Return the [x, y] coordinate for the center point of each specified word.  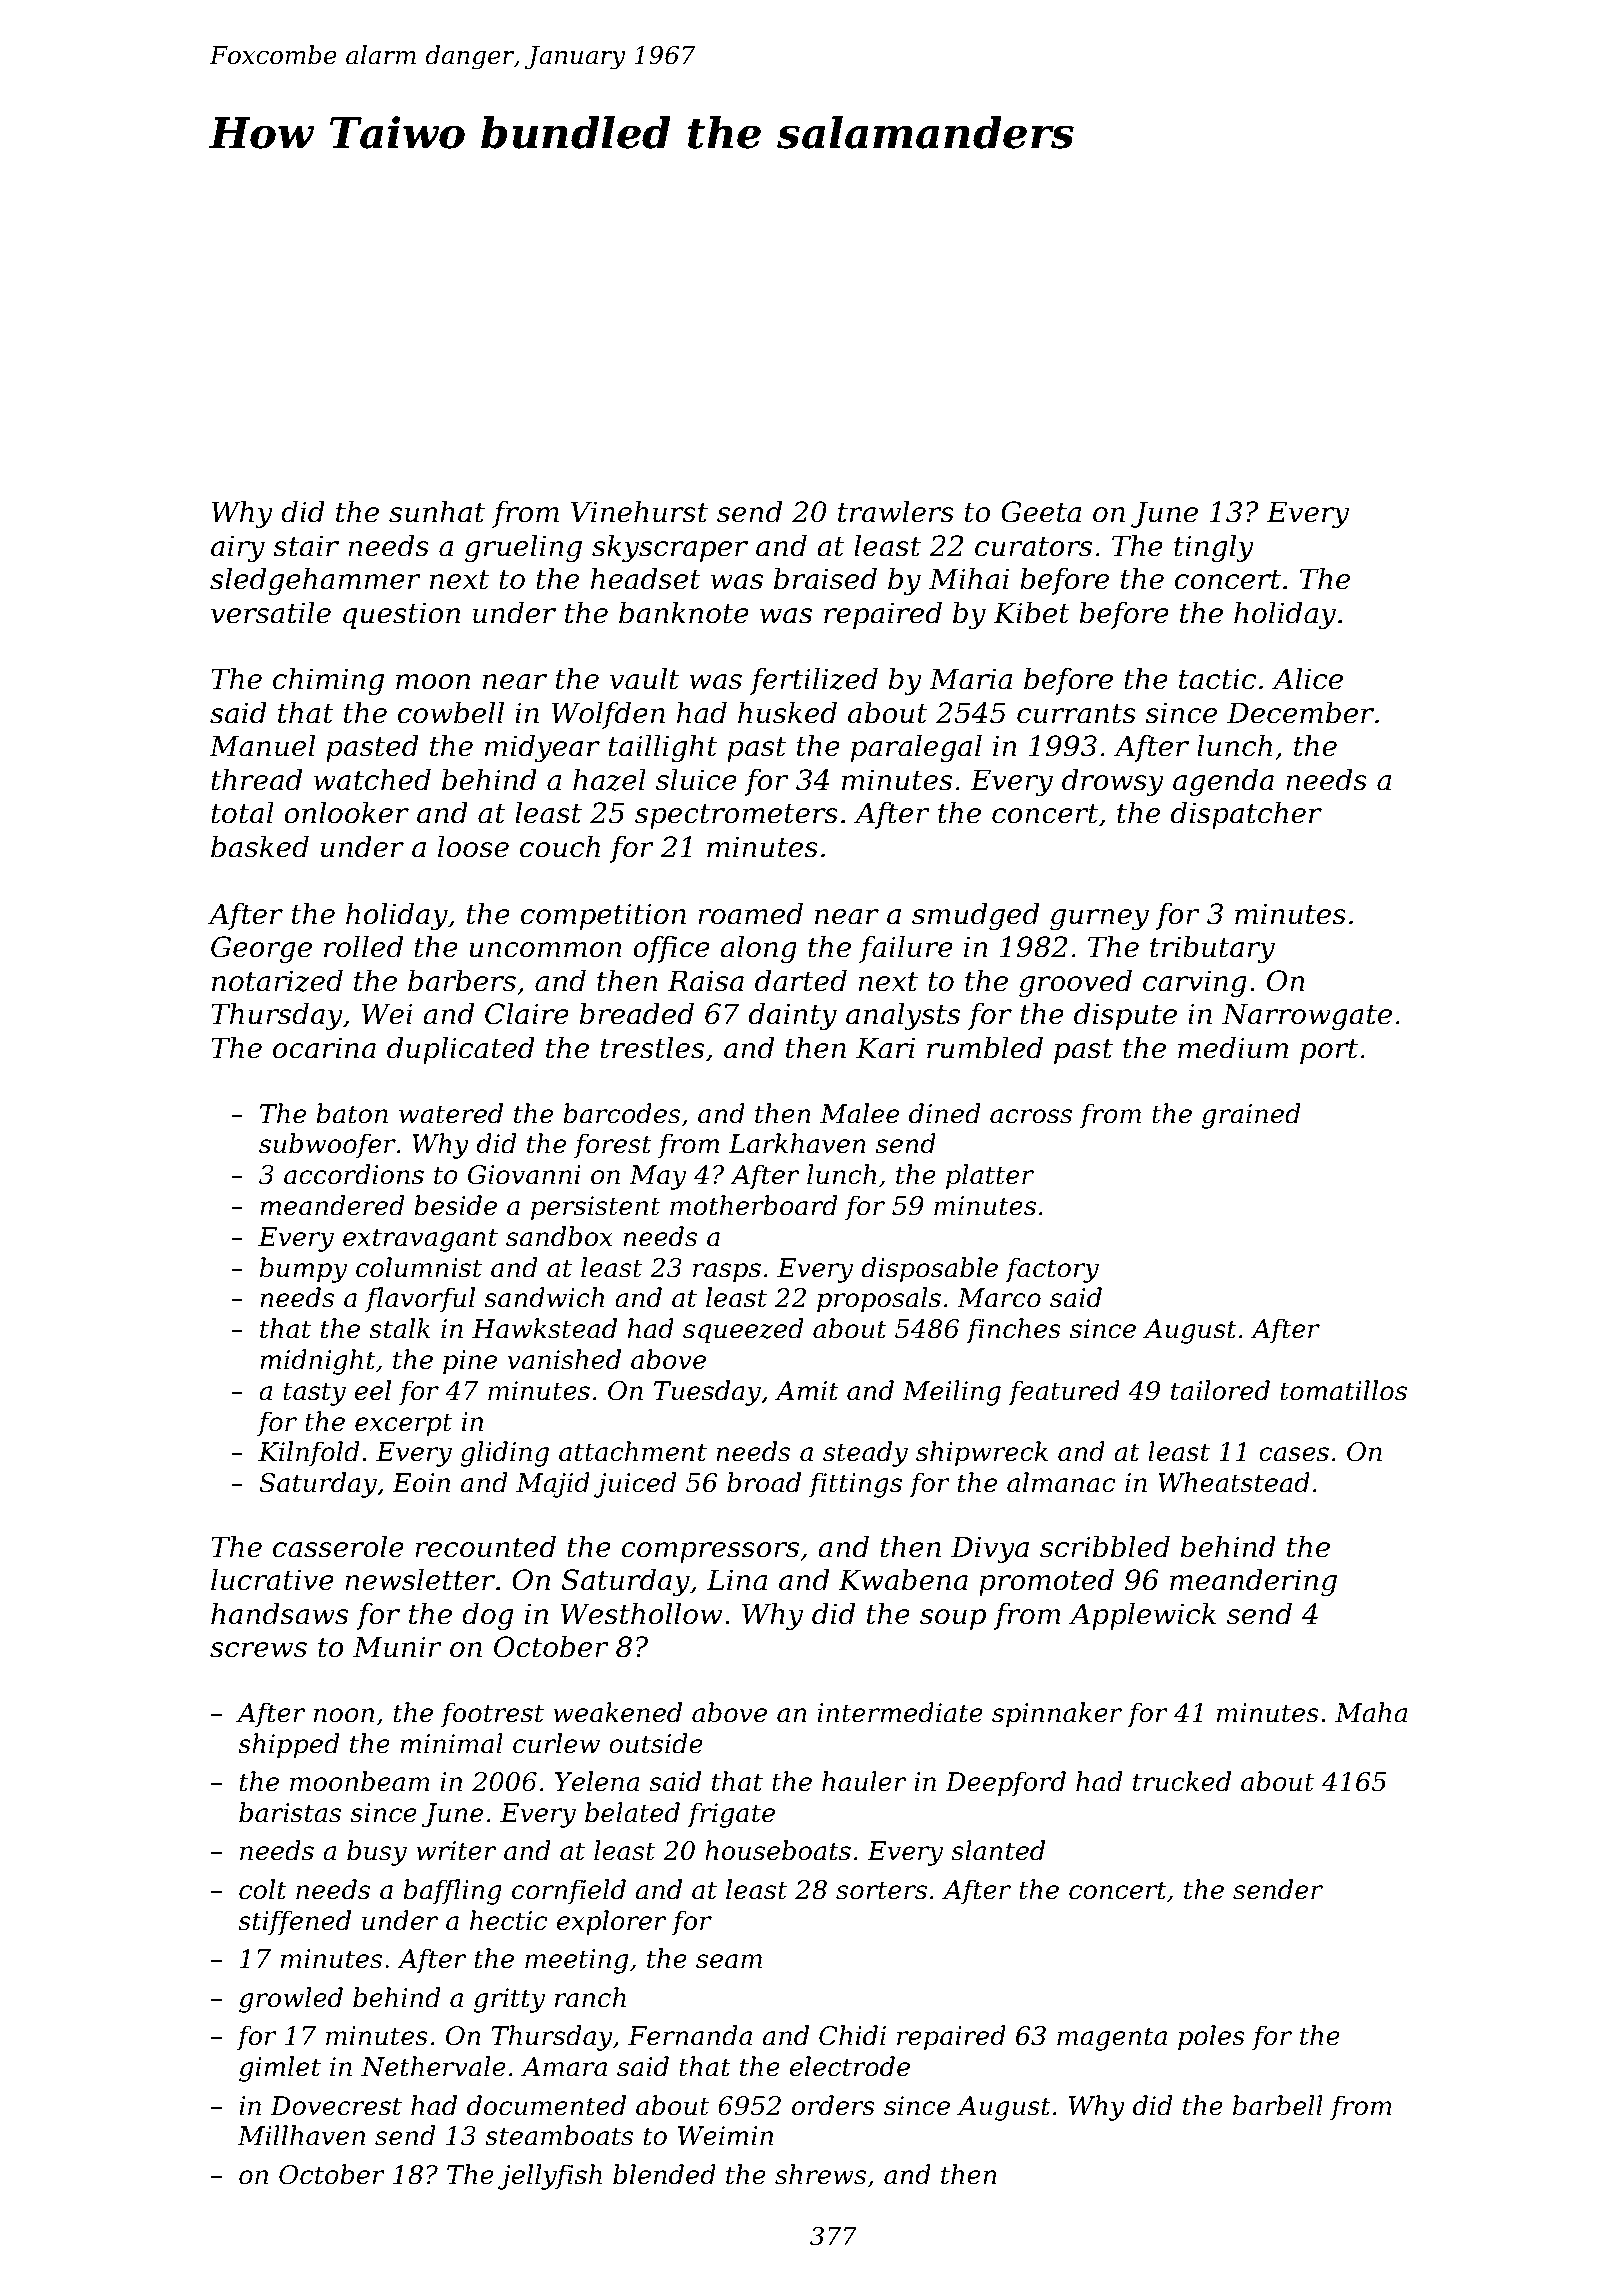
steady [865, 1454]
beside [455, 1205]
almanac [1061, 1482]
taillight [663, 748]
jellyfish [550, 2177]
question [401, 615]
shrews [820, 2174]
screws [258, 1650]
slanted [998, 1850]
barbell [1278, 2105]
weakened [617, 1712]
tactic [1217, 679]
